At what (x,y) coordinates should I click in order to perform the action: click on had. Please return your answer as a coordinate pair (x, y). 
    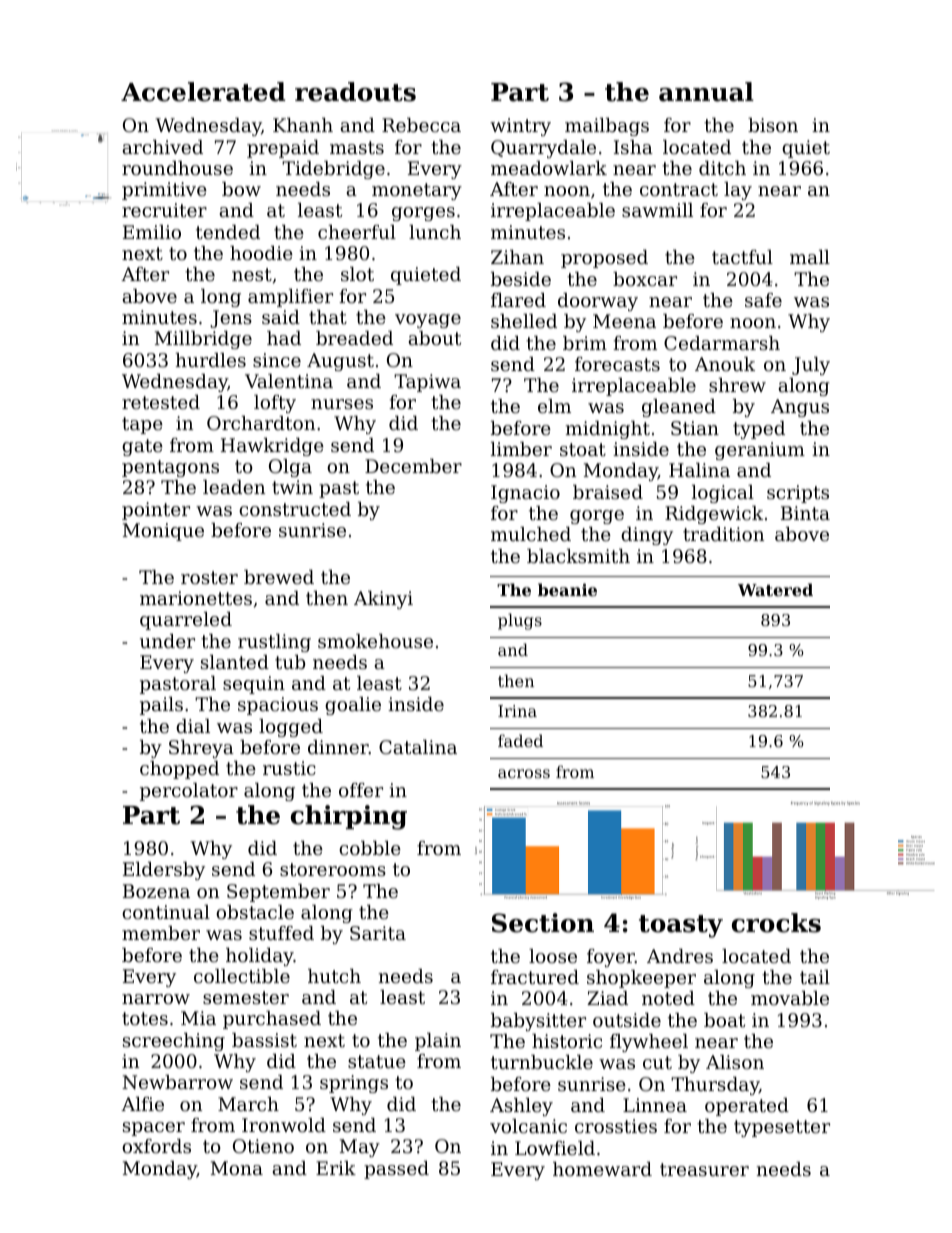
    Looking at the image, I should click on (284, 338).
